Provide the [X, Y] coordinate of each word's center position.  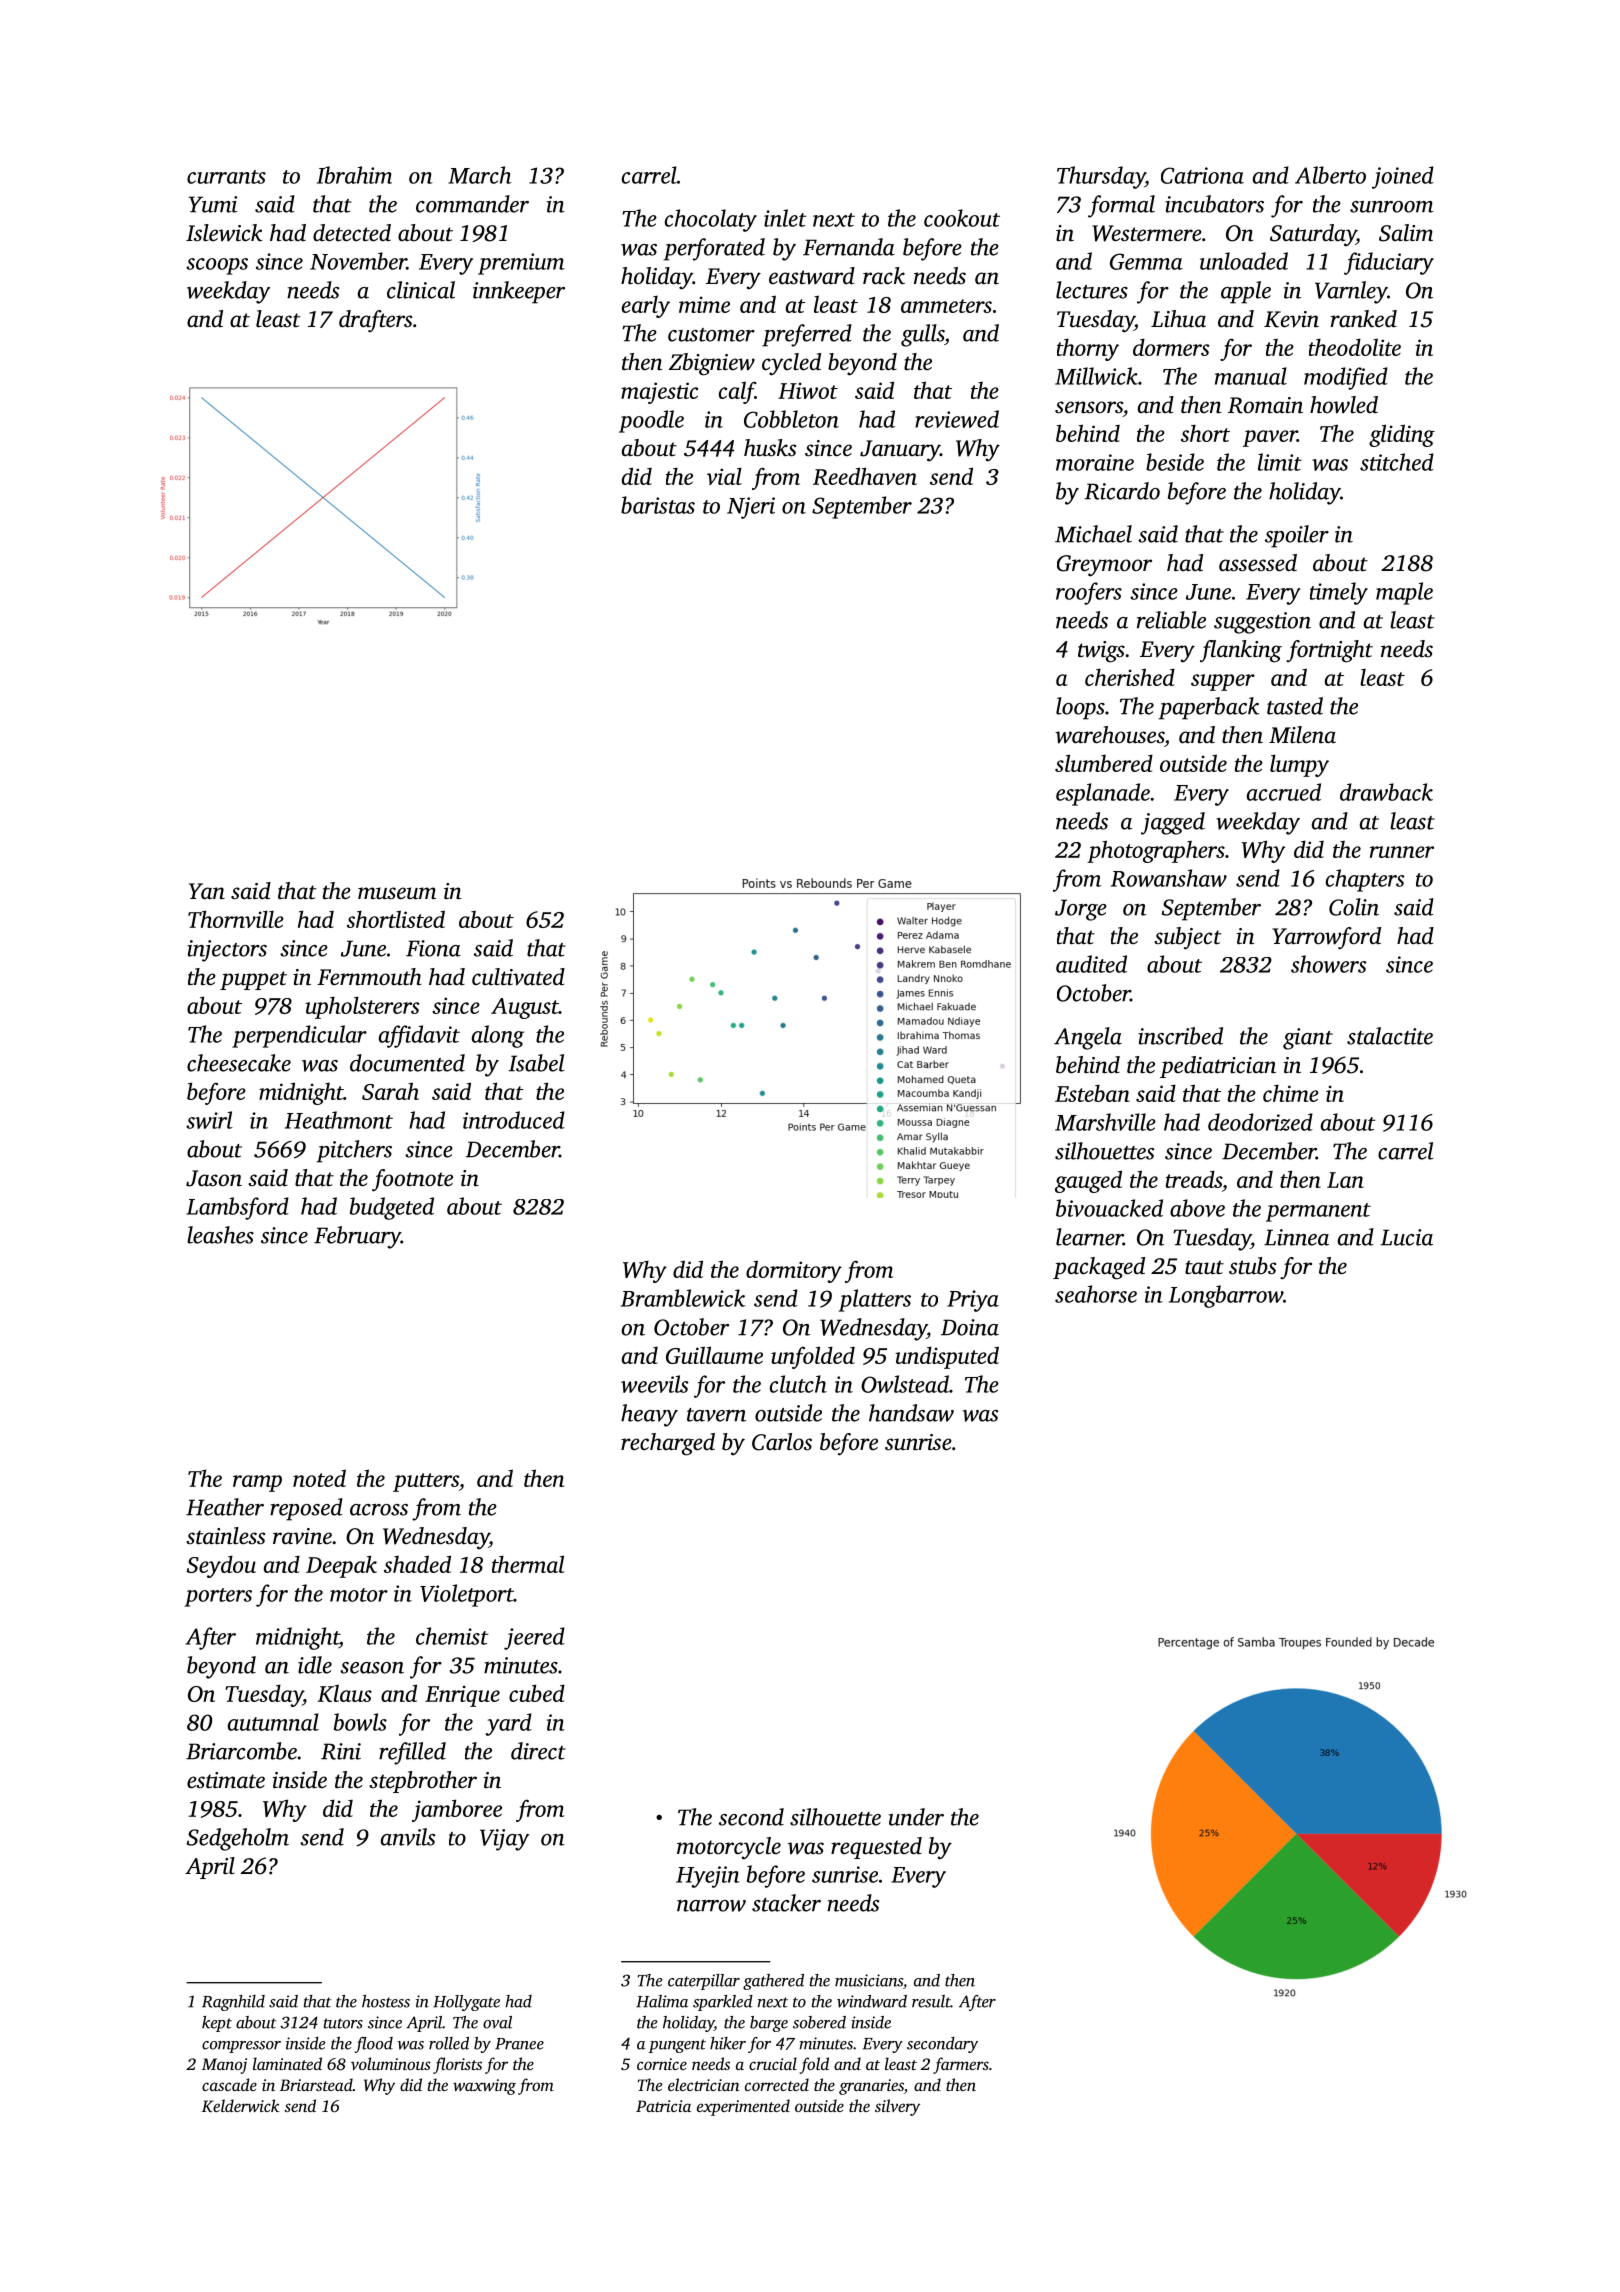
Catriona [1202, 175]
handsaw [911, 1413]
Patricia [663, 2106]
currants [226, 177]
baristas [658, 505]
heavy [649, 1415]
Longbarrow [1226, 1296]
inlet [785, 218]
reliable [1171, 620]
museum [397, 893]
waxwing [484, 2087]
